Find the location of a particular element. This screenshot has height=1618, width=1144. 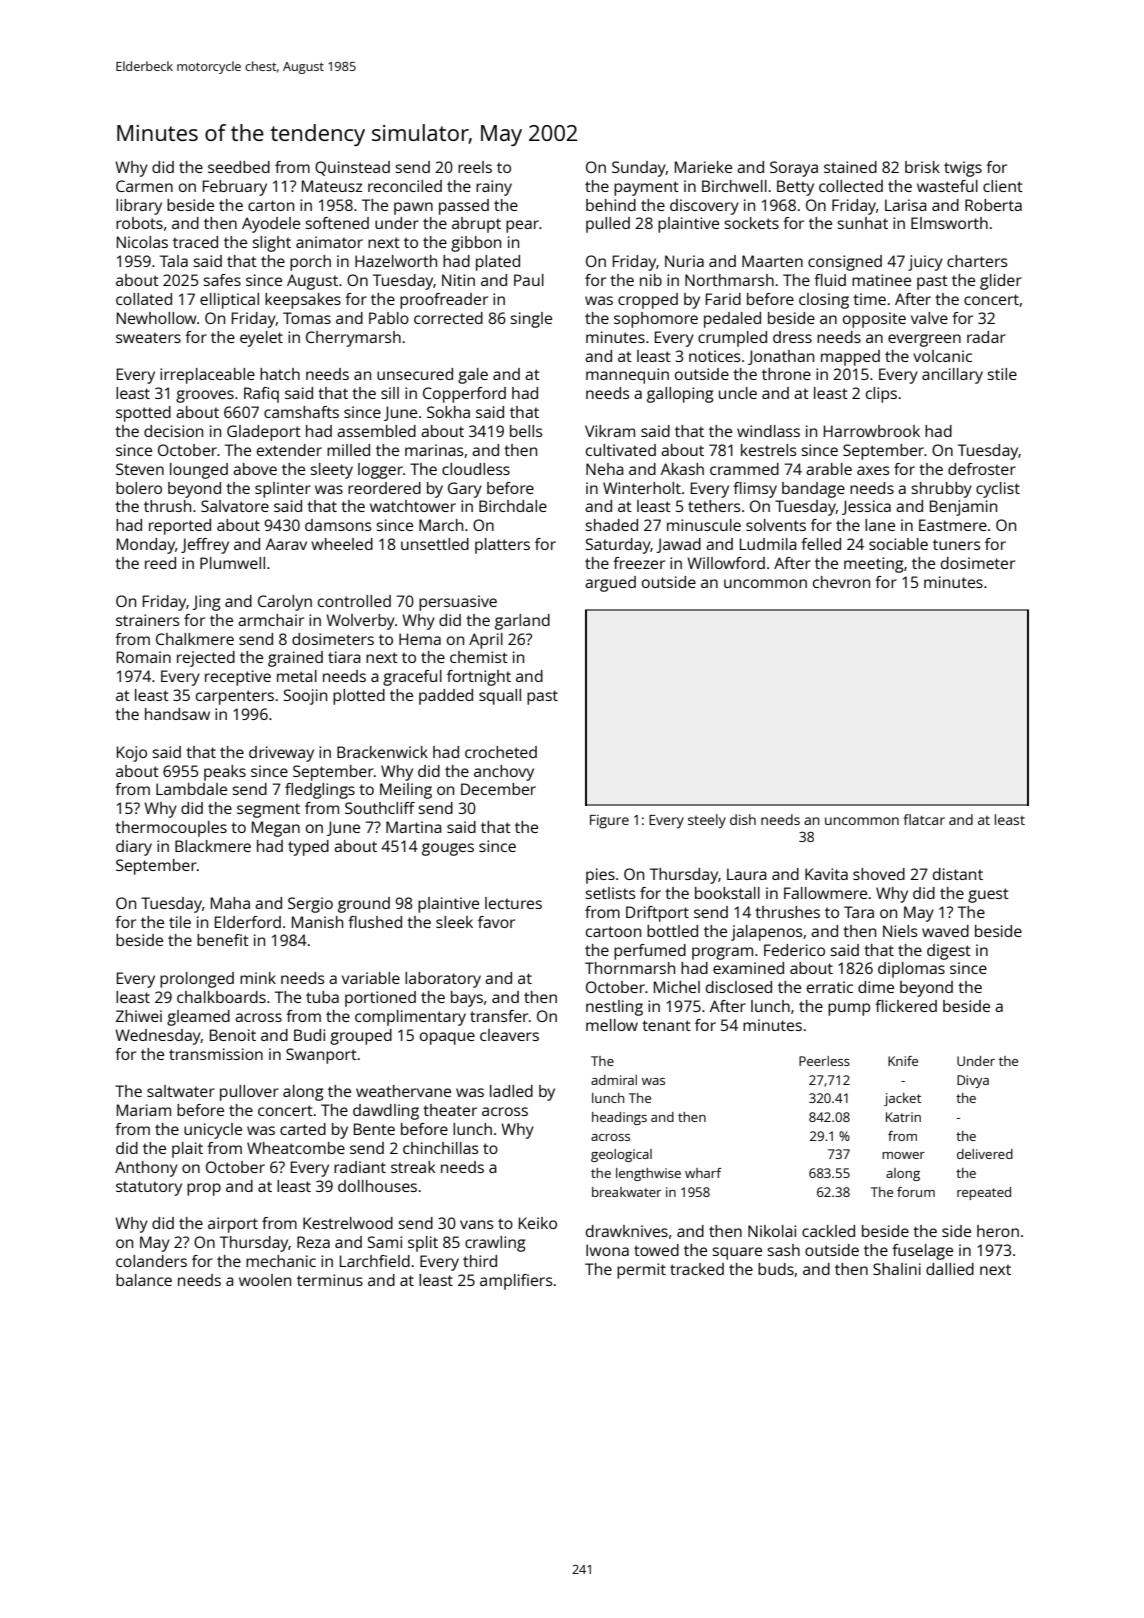

garland is located at coordinates (522, 622).
